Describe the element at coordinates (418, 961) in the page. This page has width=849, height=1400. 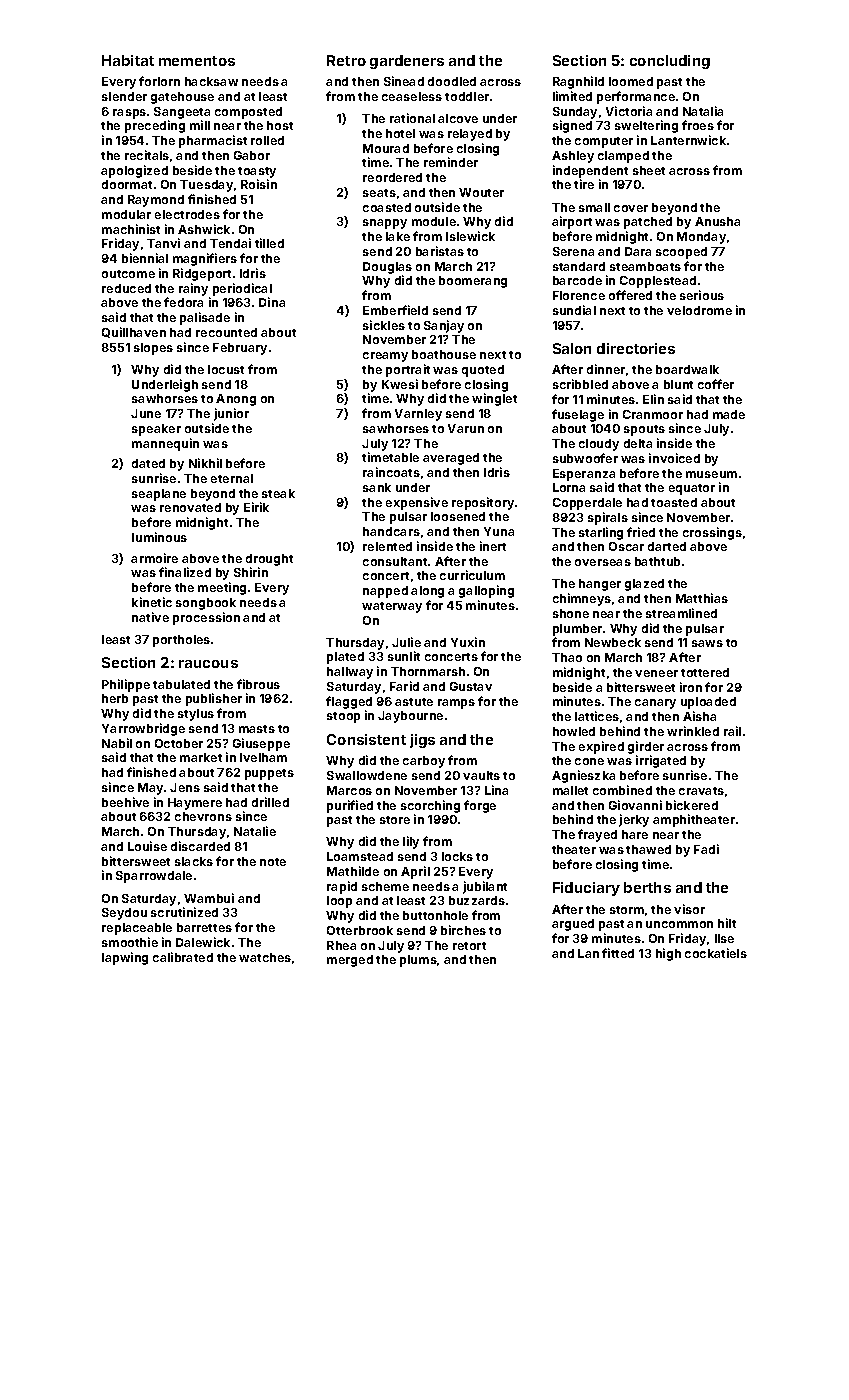
I see `plums` at that location.
